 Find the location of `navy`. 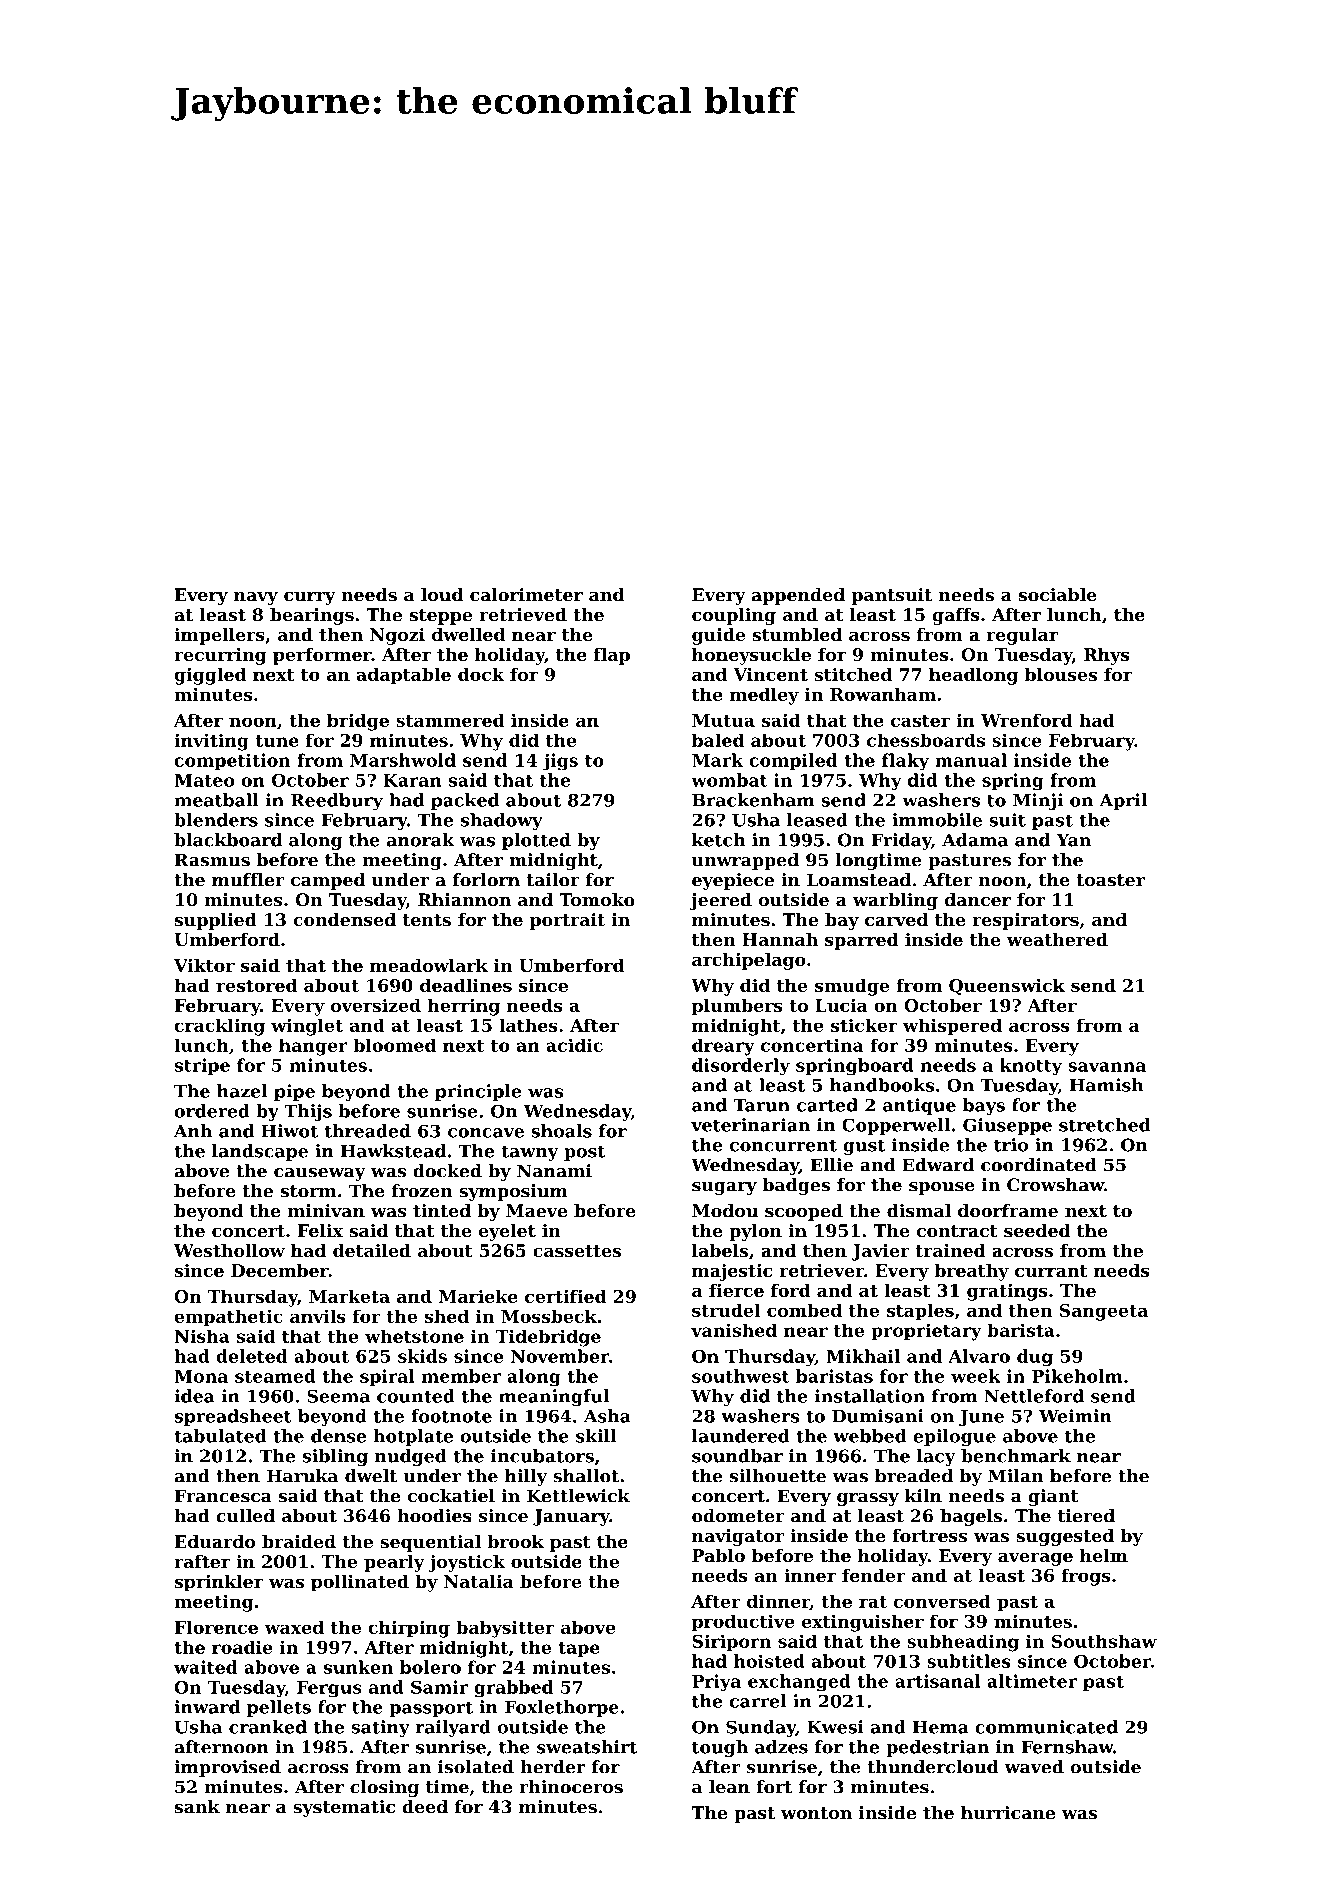

navy is located at coordinates (256, 598).
